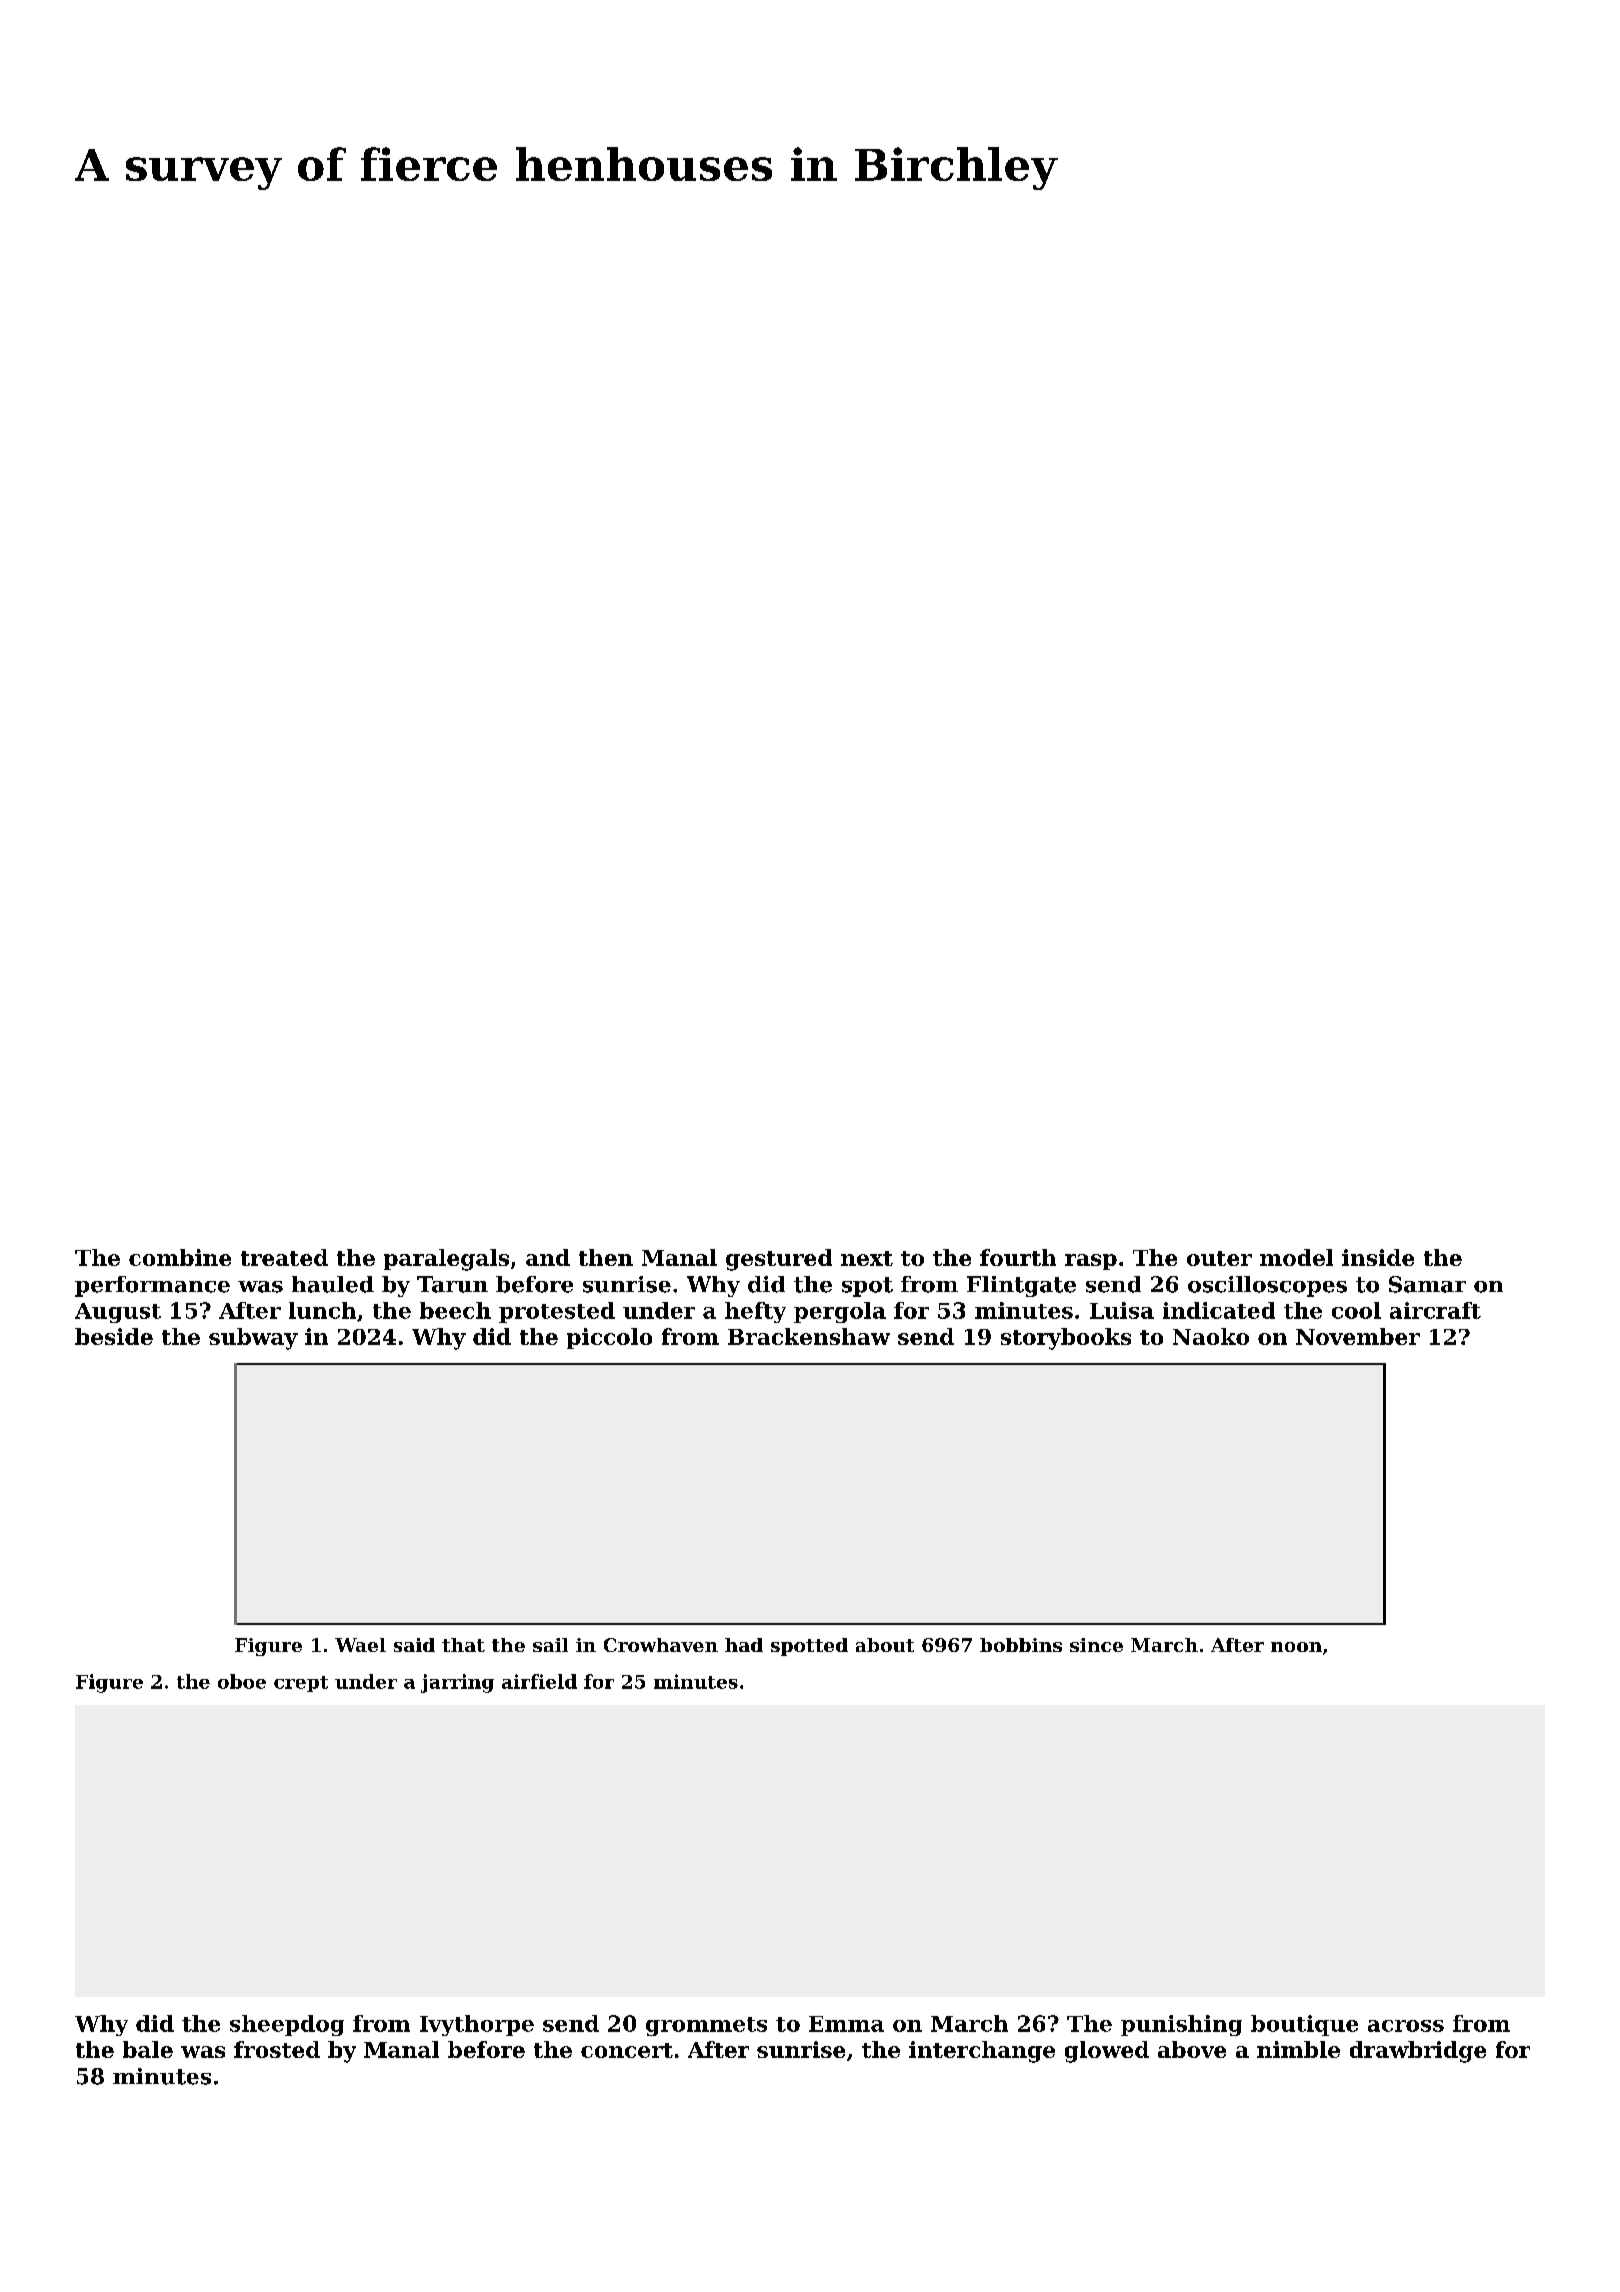 The height and width of the screenshot is (2292, 1620). I want to click on since, so click(1096, 1645).
